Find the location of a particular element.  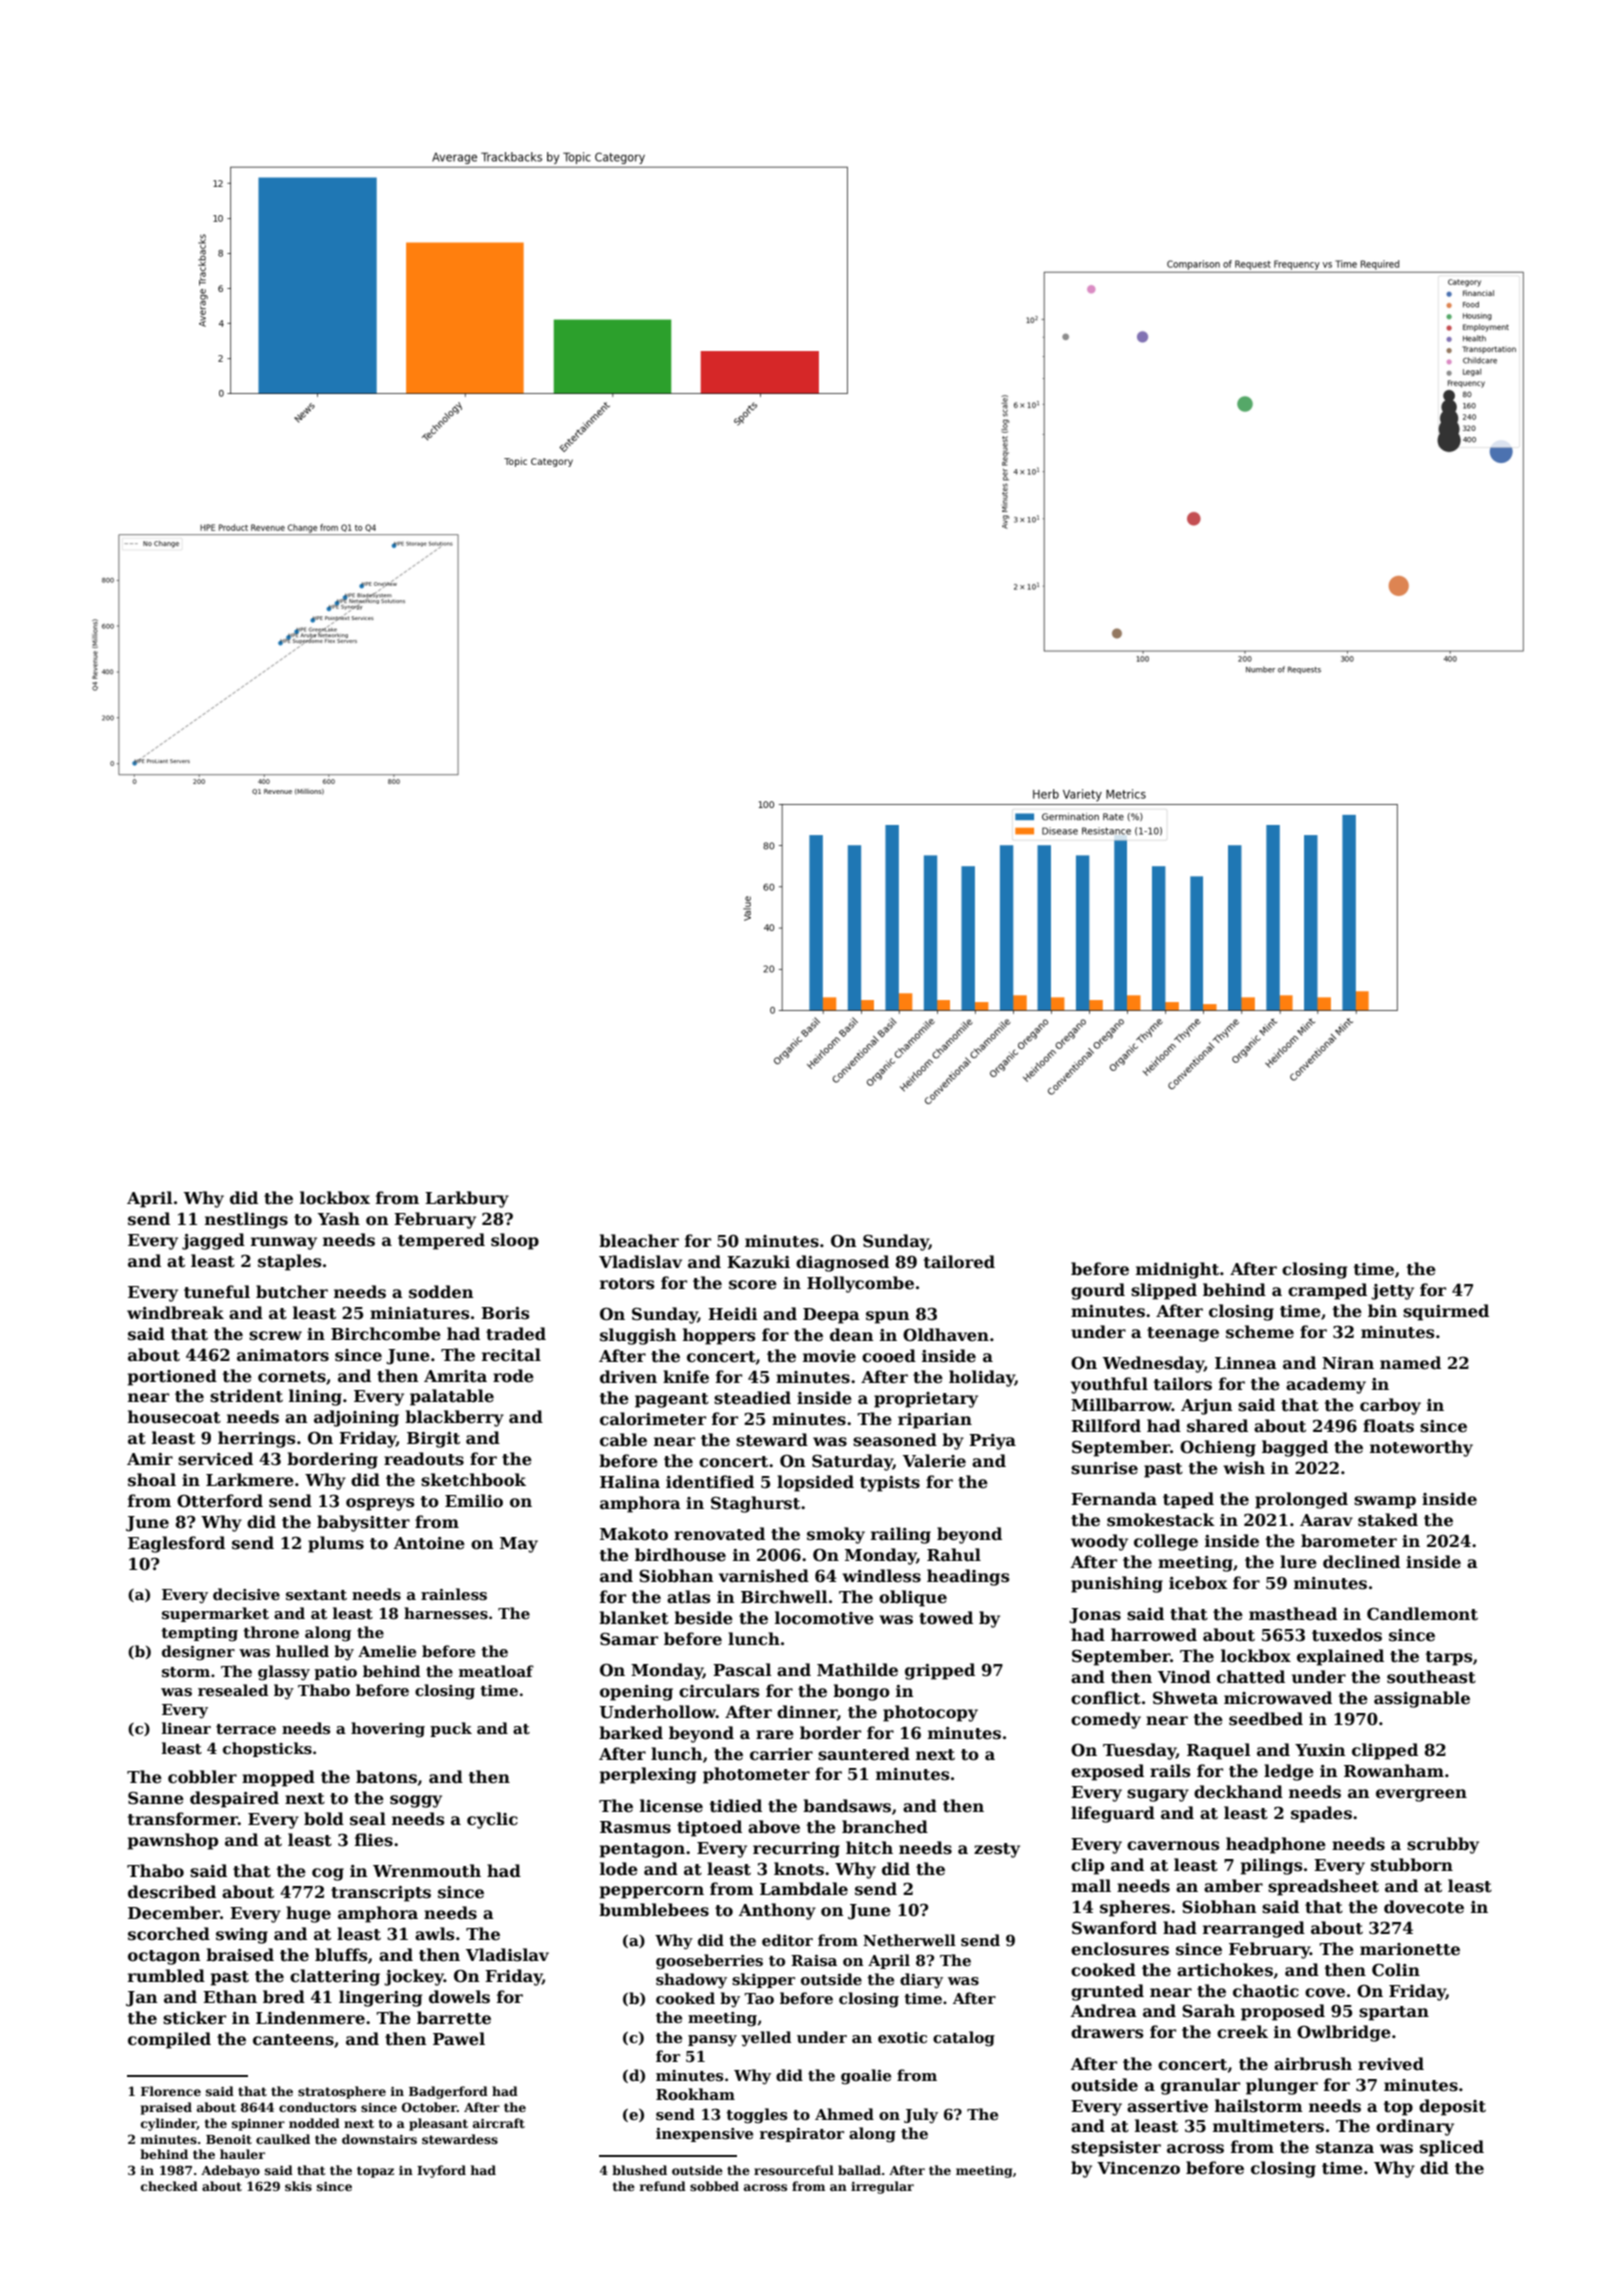

meatloaf is located at coordinates (496, 1671).
